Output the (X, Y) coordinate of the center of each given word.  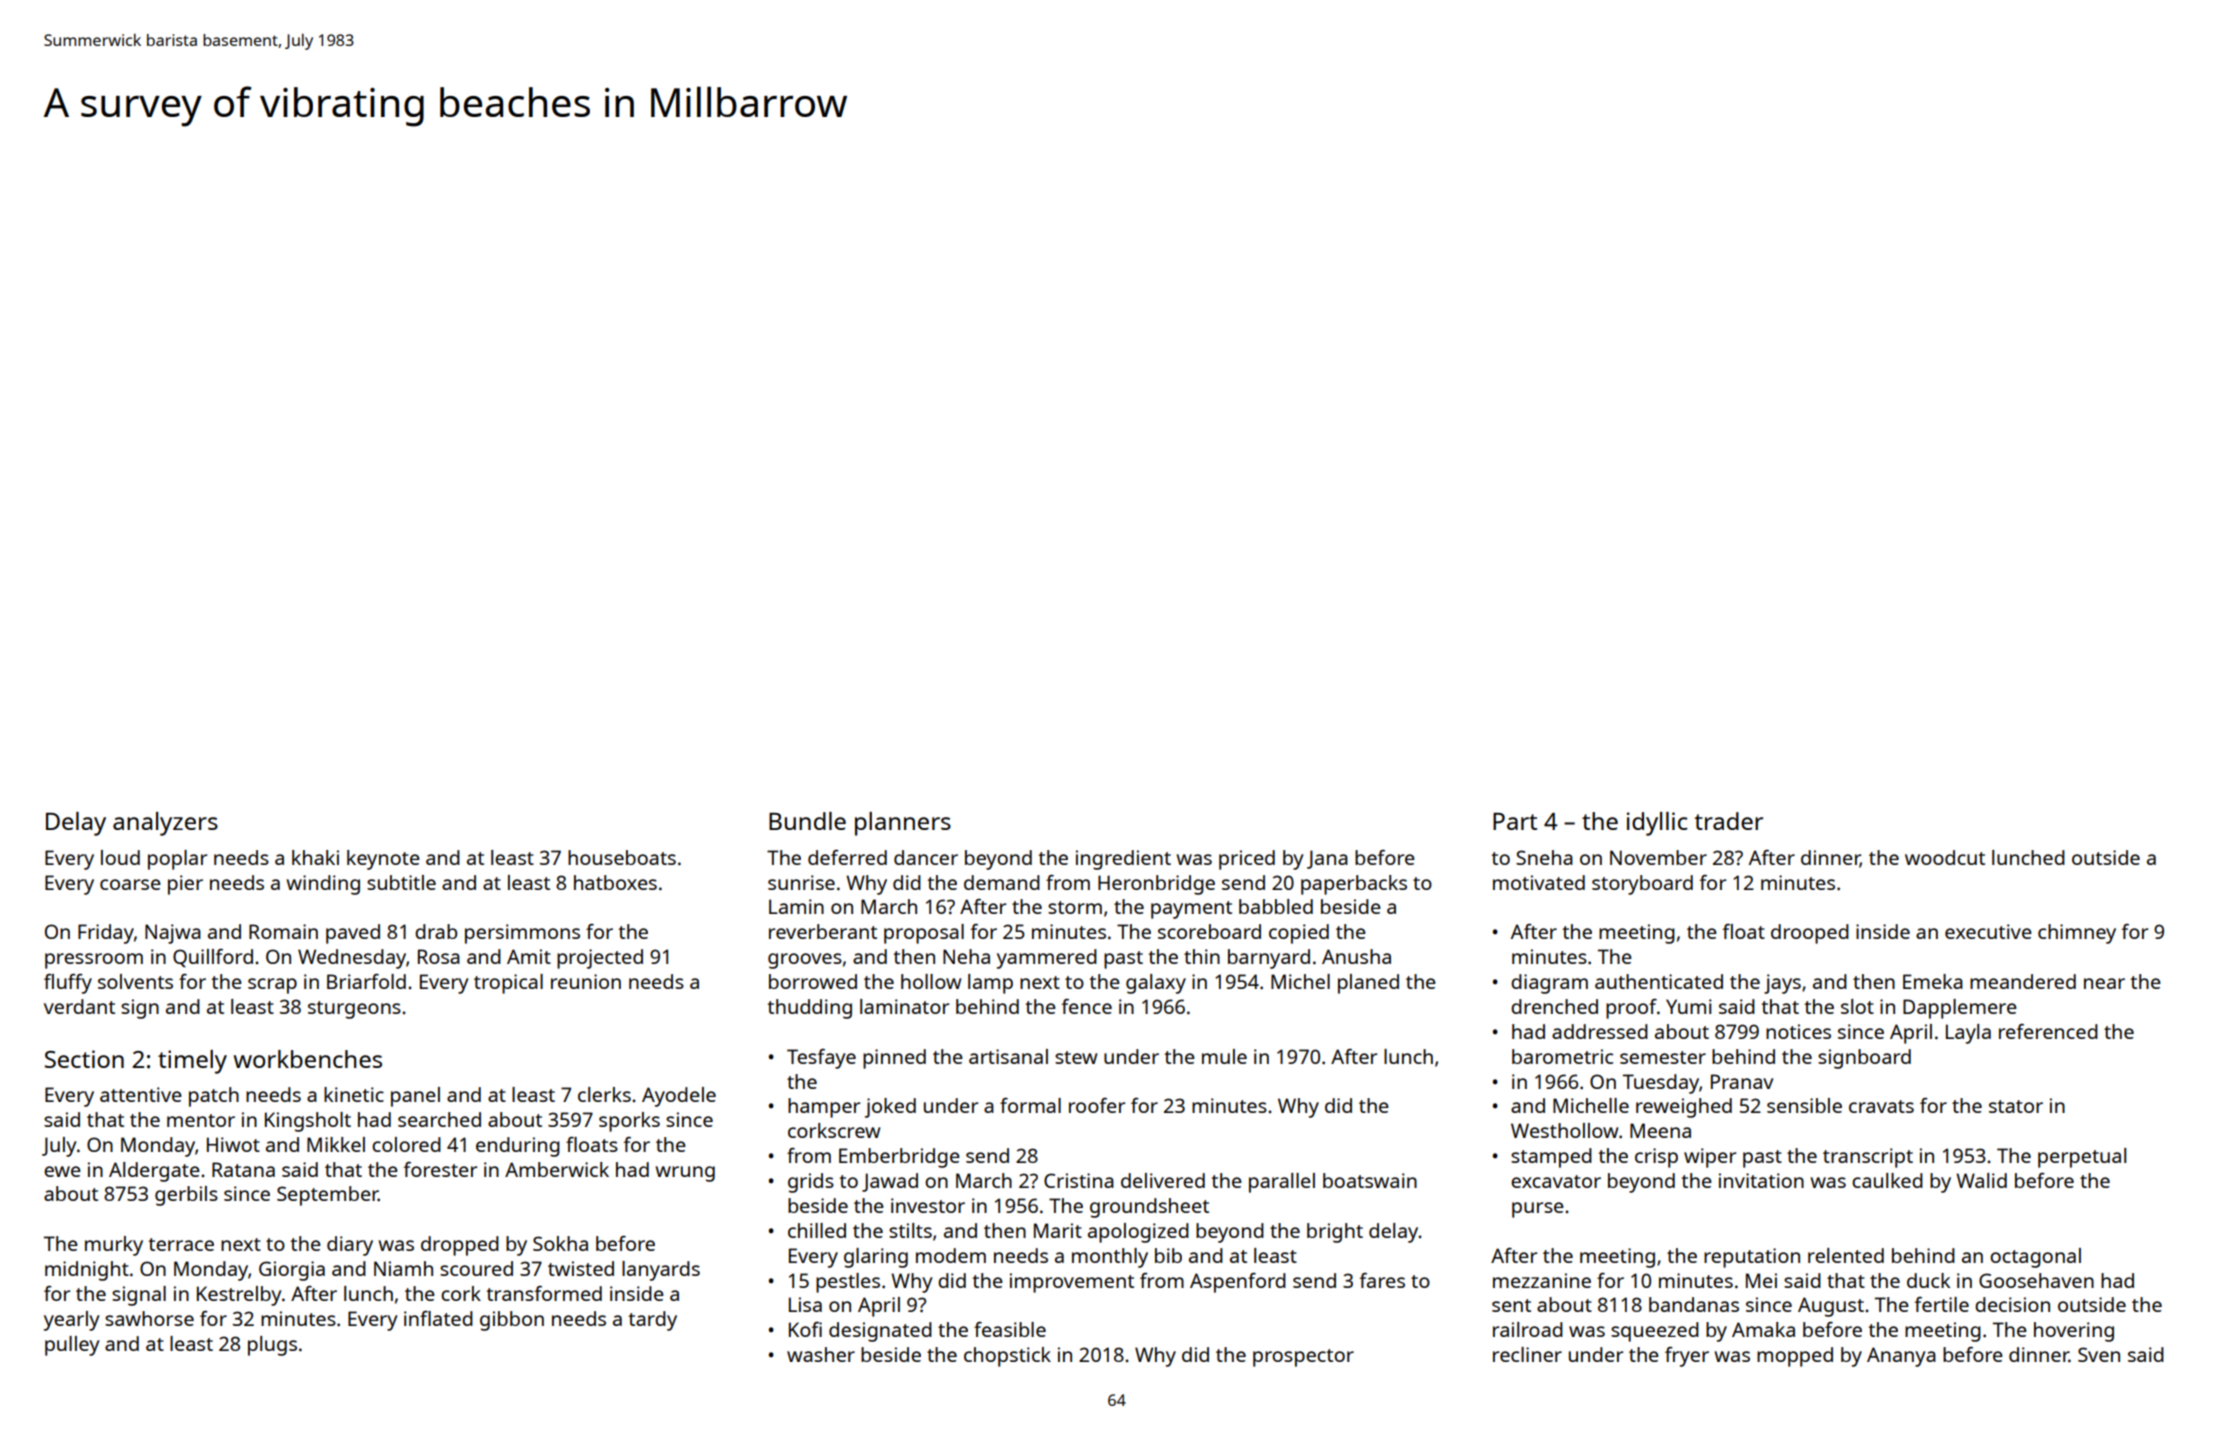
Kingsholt (308, 1122)
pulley (72, 1346)
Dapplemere (1960, 1009)
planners (903, 824)
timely (192, 1062)
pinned (894, 1059)
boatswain (1370, 1180)
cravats (1881, 1106)
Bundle (807, 821)
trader (1728, 821)
